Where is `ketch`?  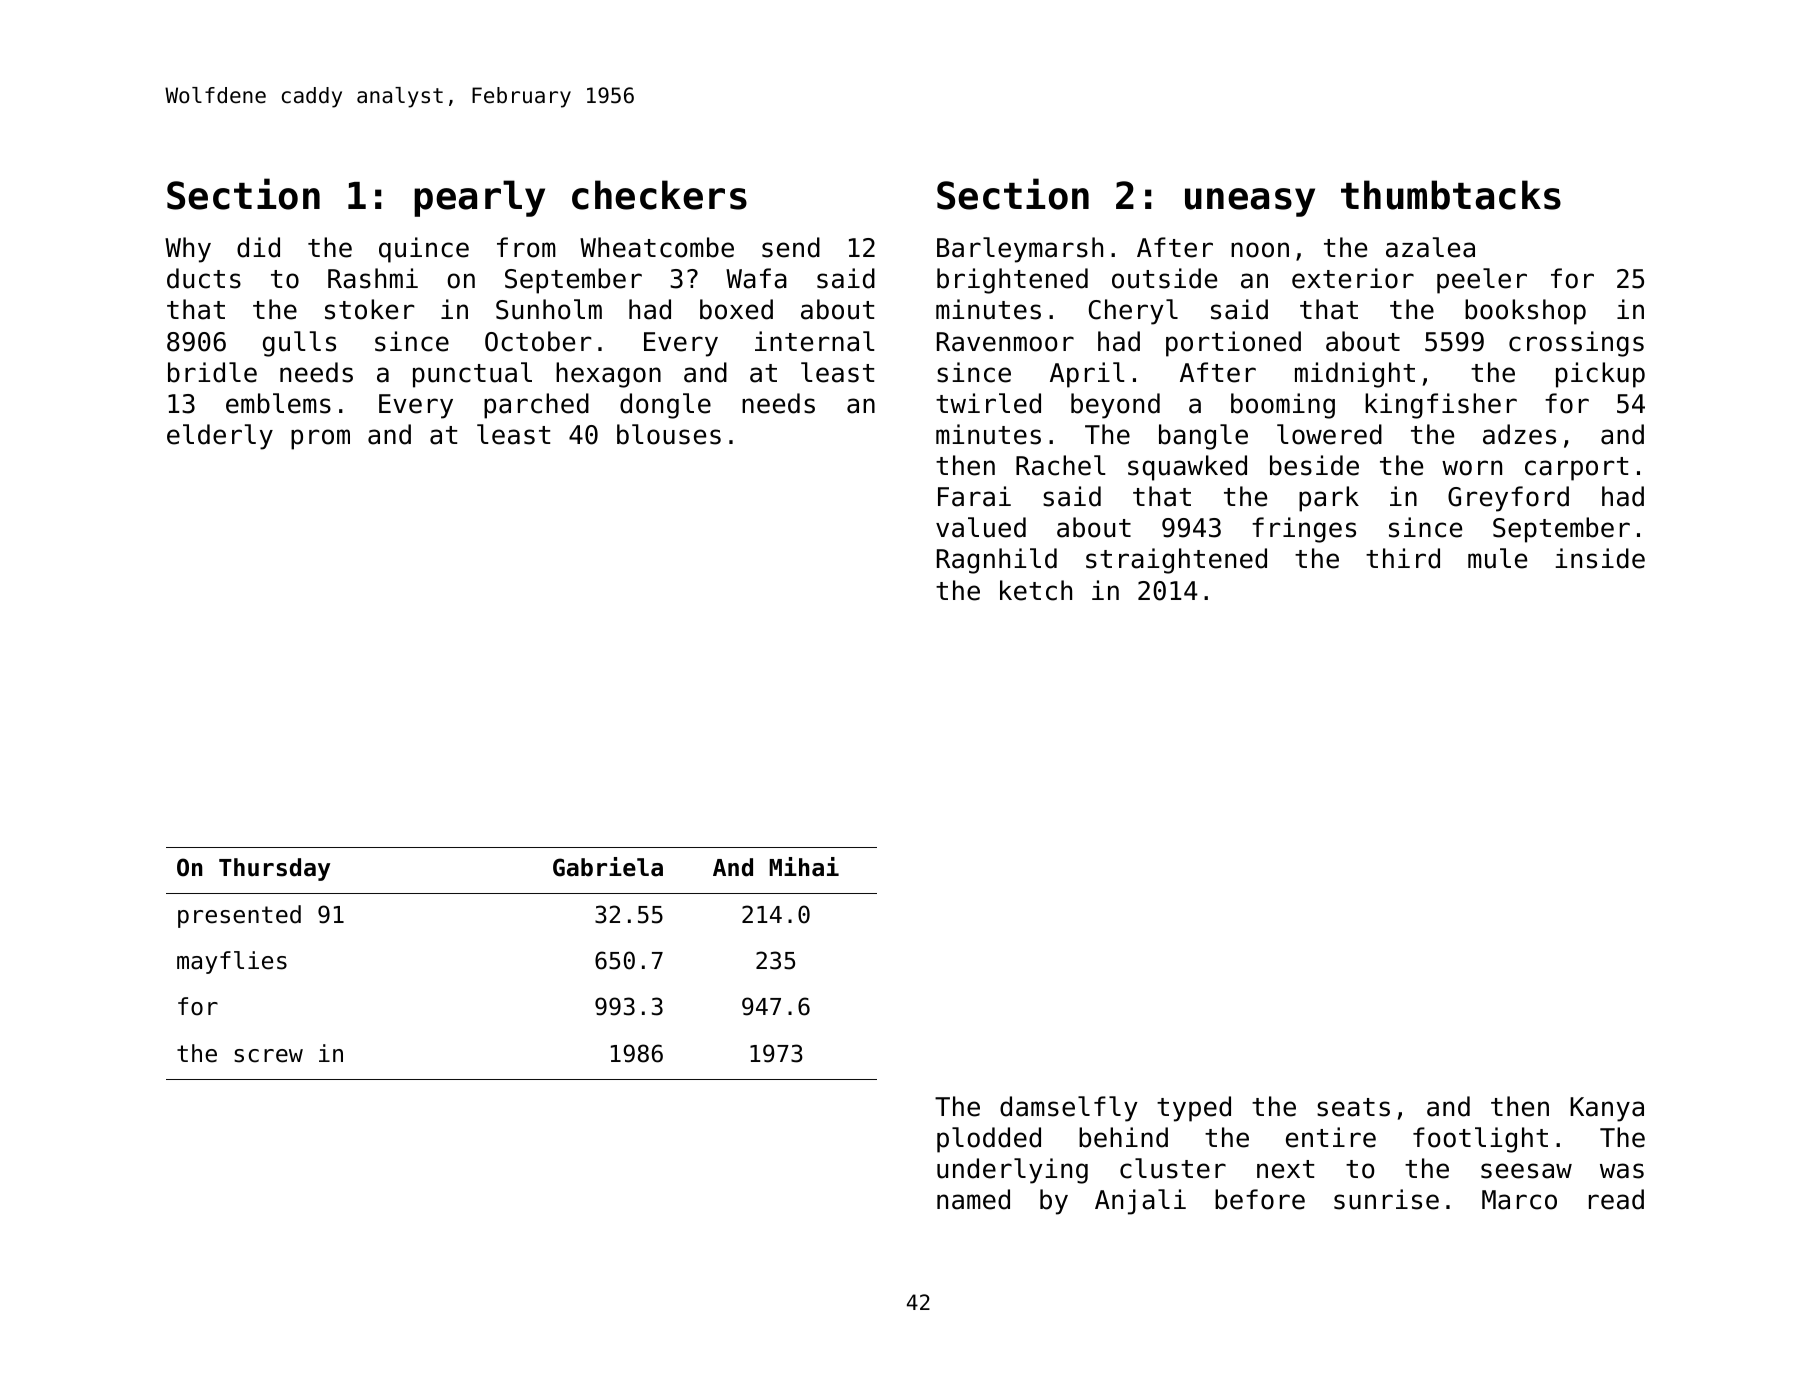 ketch is located at coordinates (1036, 590).
